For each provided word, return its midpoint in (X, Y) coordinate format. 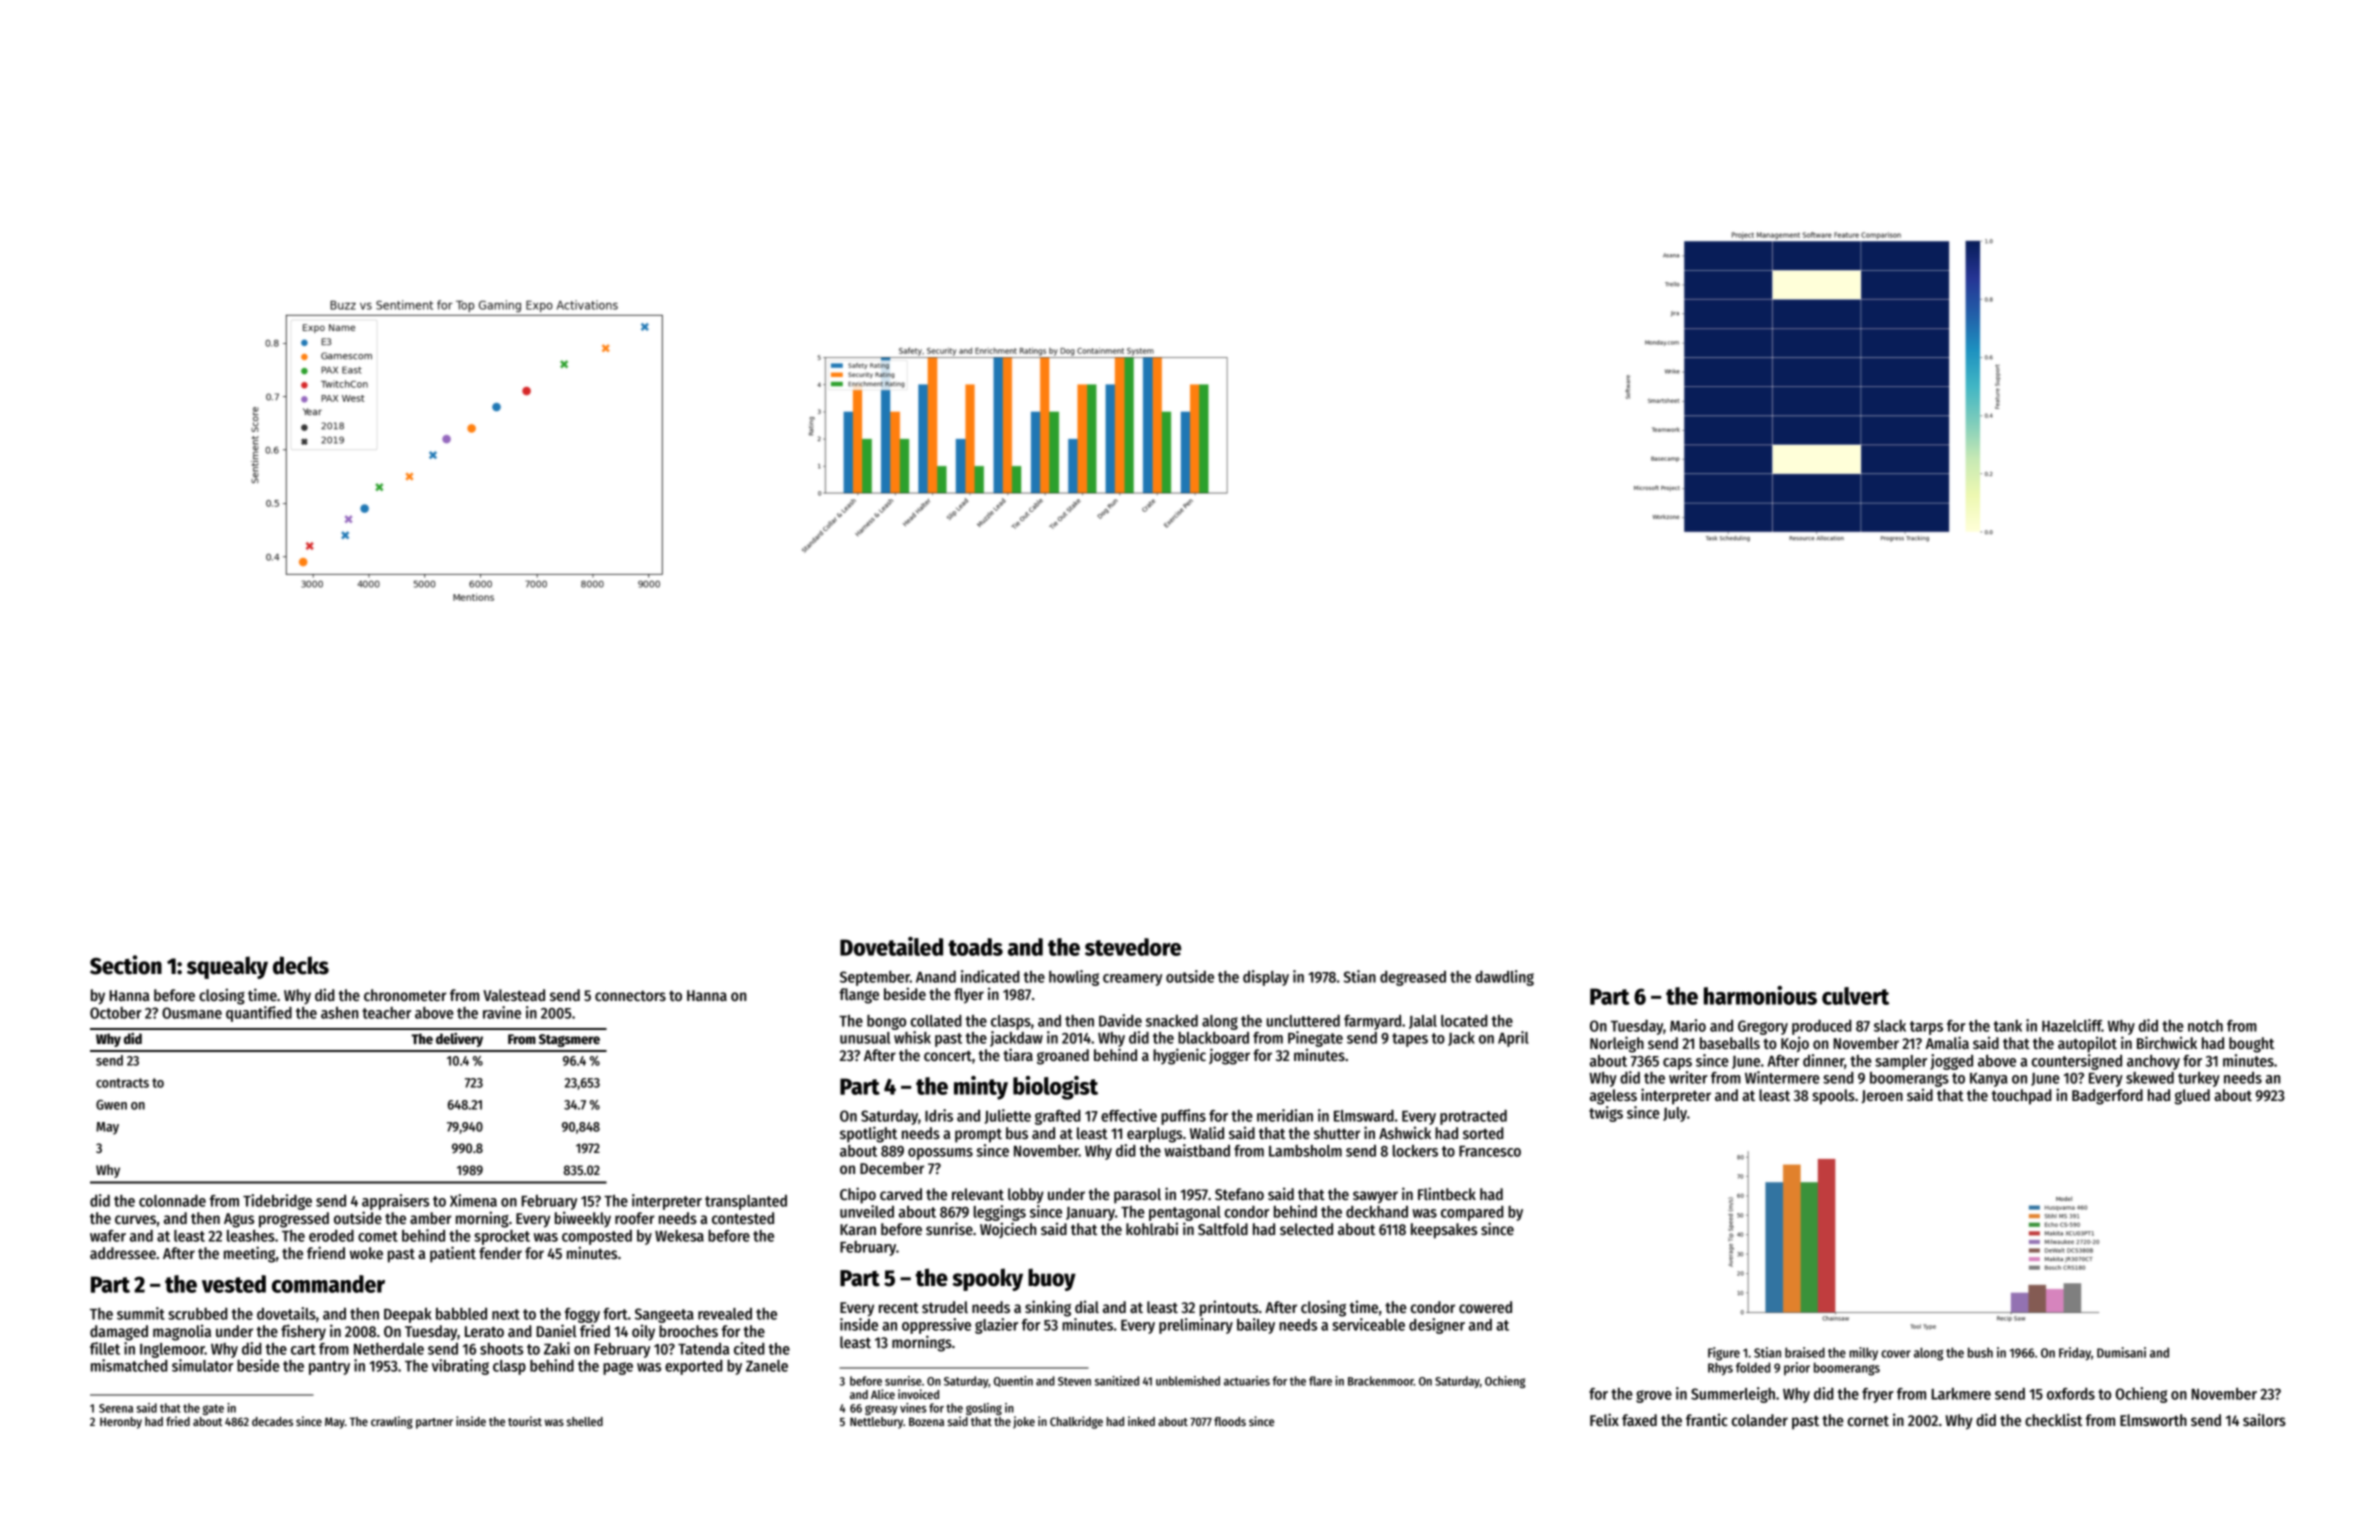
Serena (116, 1408)
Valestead (514, 995)
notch (2205, 1026)
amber (431, 1218)
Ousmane (192, 1013)
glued (2192, 1097)
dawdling (1504, 978)
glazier (996, 1326)
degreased (1413, 978)
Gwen (111, 1105)
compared (1472, 1213)
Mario (1688, 1025)
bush (1980, 1352)
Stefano (1239, 1194)
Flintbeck (1447, 1193)
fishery (303, 1332)
